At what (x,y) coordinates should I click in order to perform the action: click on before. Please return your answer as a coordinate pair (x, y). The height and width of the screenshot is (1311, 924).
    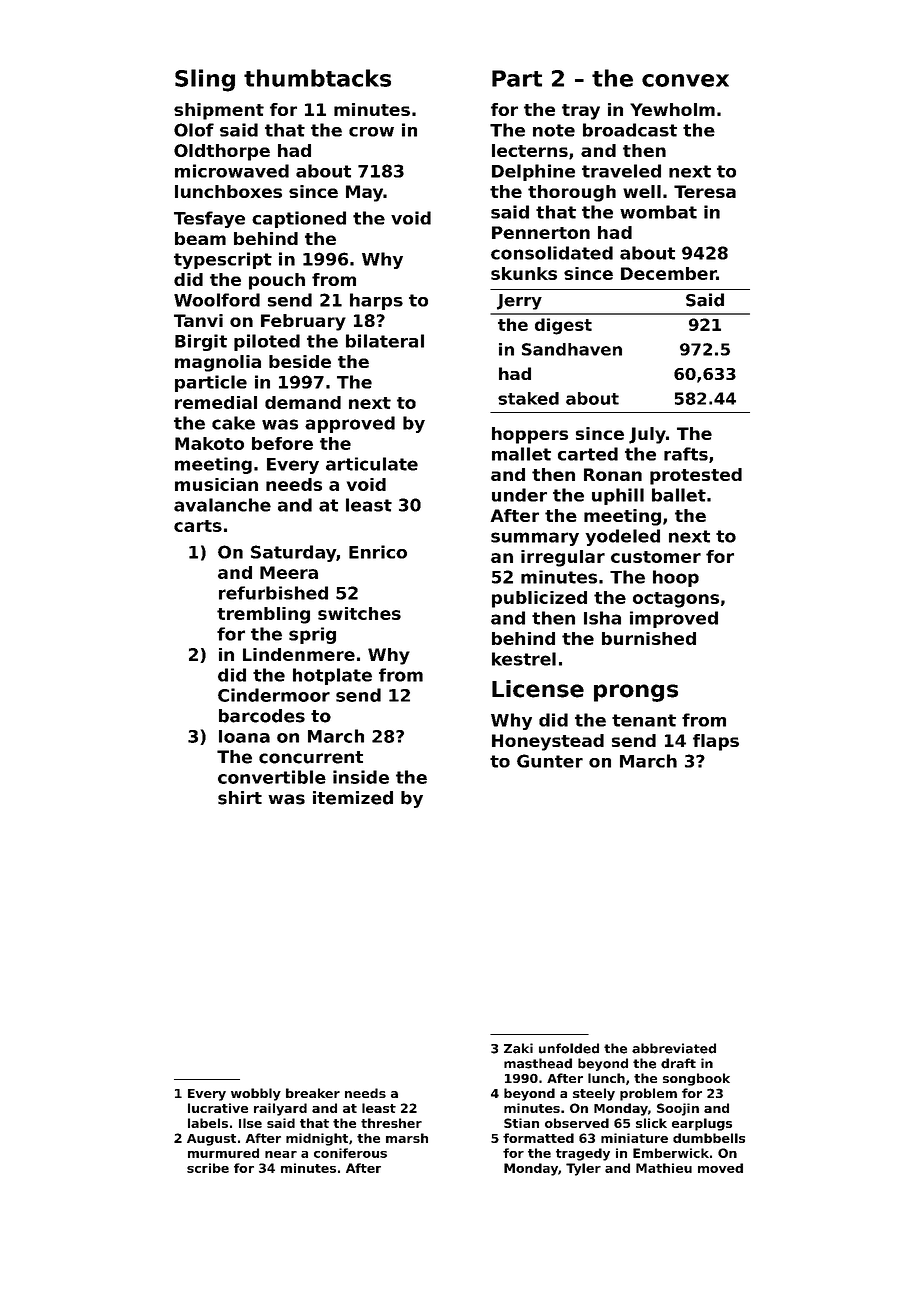
    Looking at the image, I should click on (282, 443).
